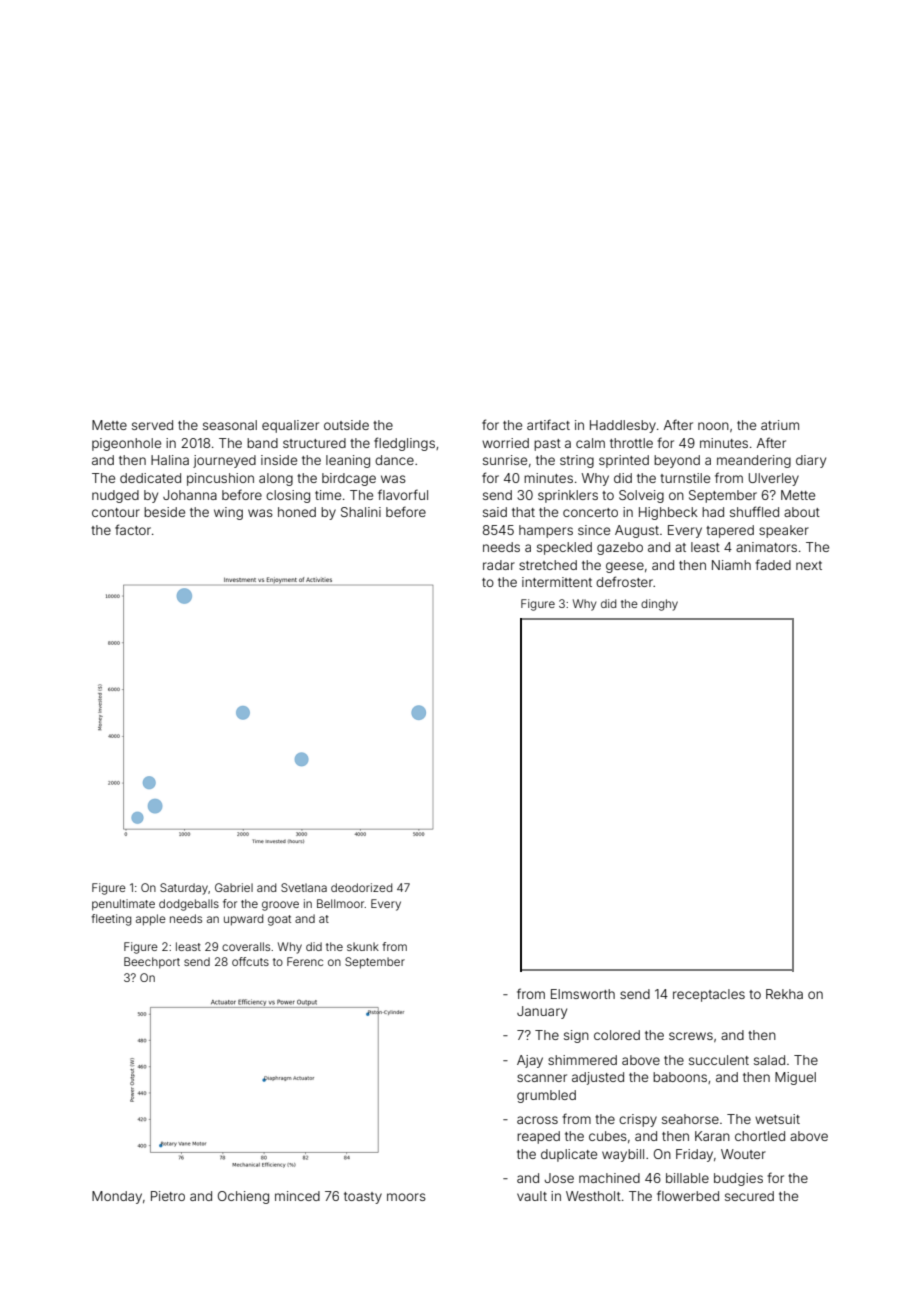  I want to click on noon, so click(713, 426).
